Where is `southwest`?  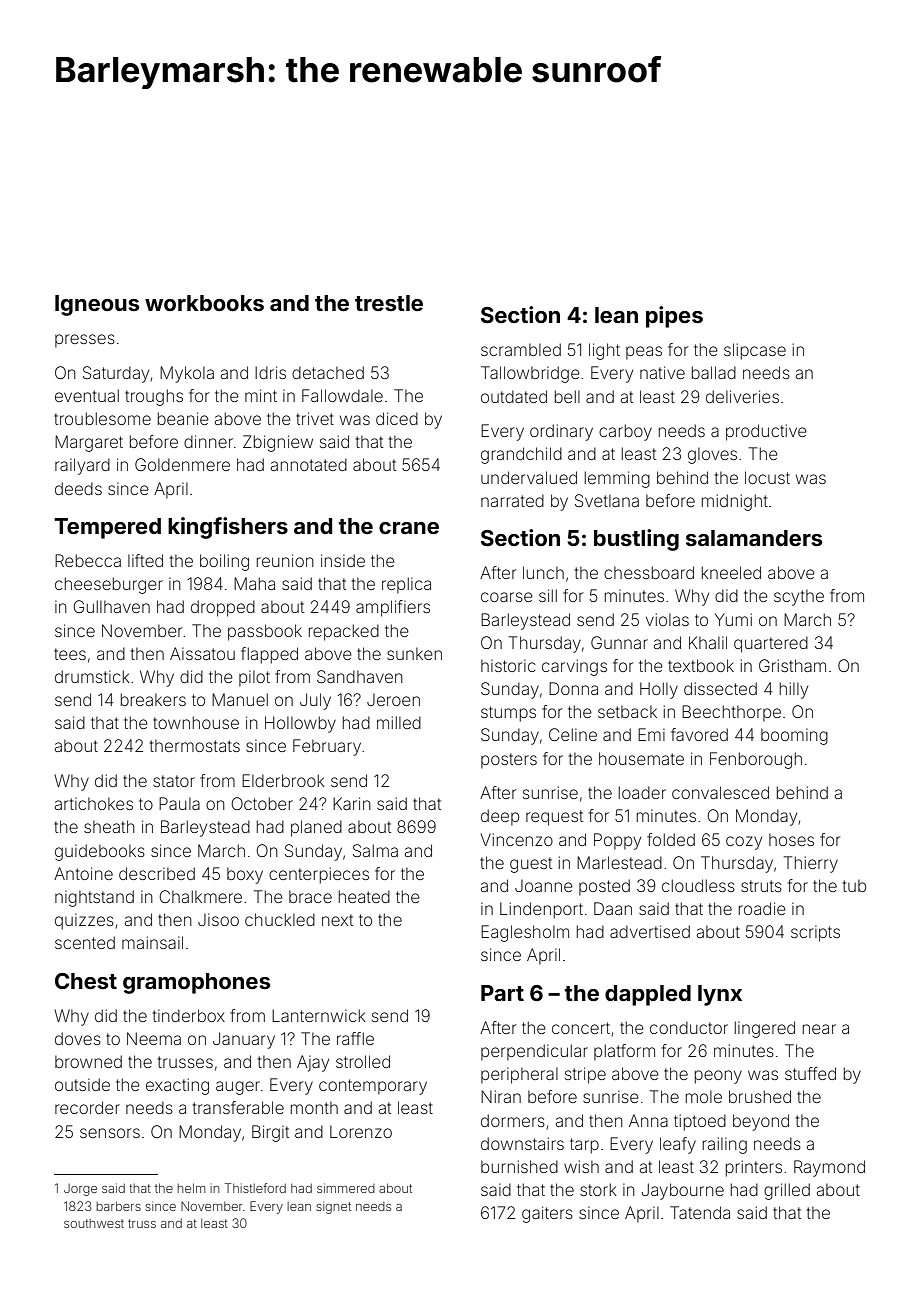
southwest is located at coordinates (94, 1223).
